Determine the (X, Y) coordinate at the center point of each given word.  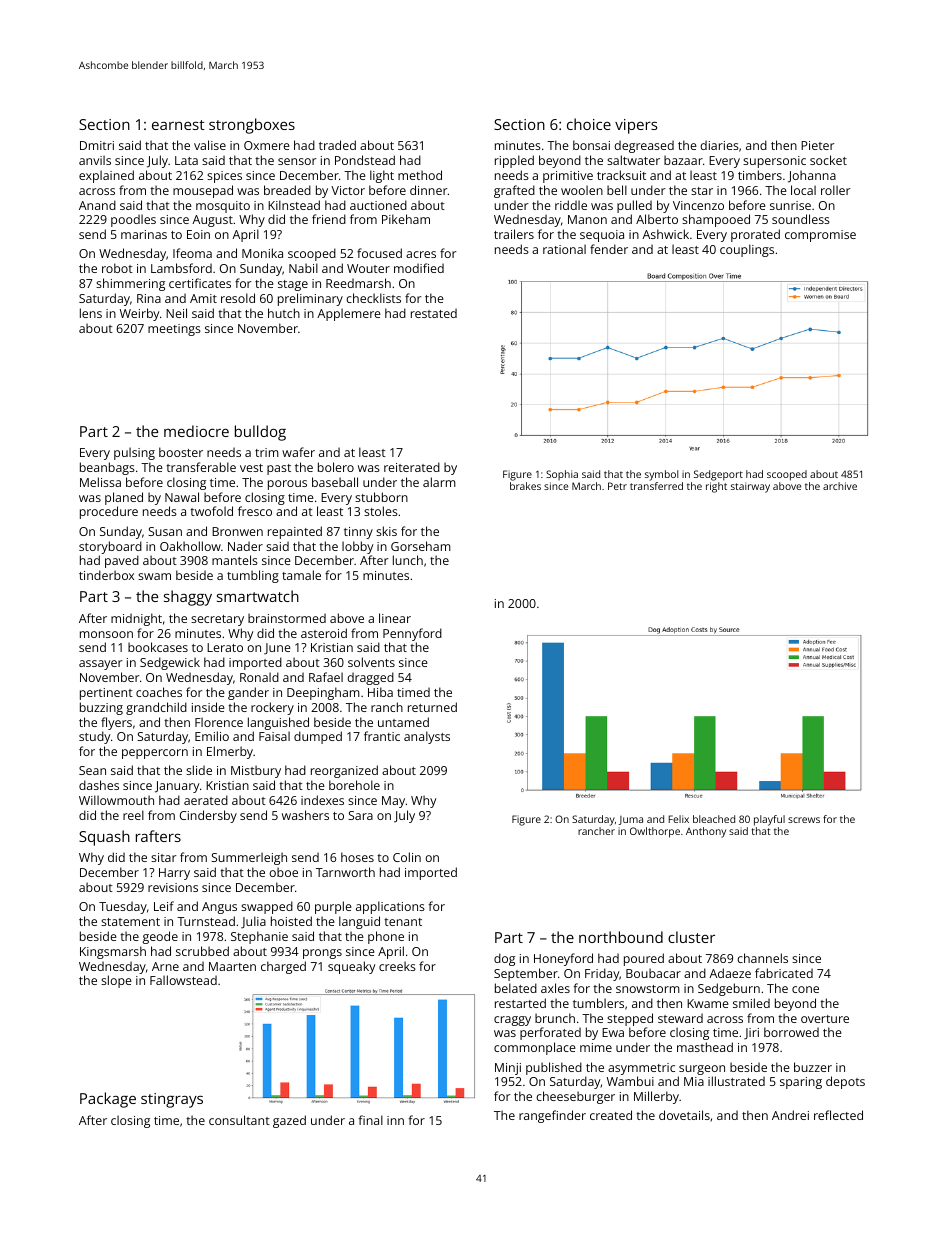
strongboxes (252, 126)
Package (108, 1100)
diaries (719, 145)
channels (762, 958)
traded (337, 145)
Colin (407, 857)
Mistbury (256, 771)
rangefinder (552, 1116)
